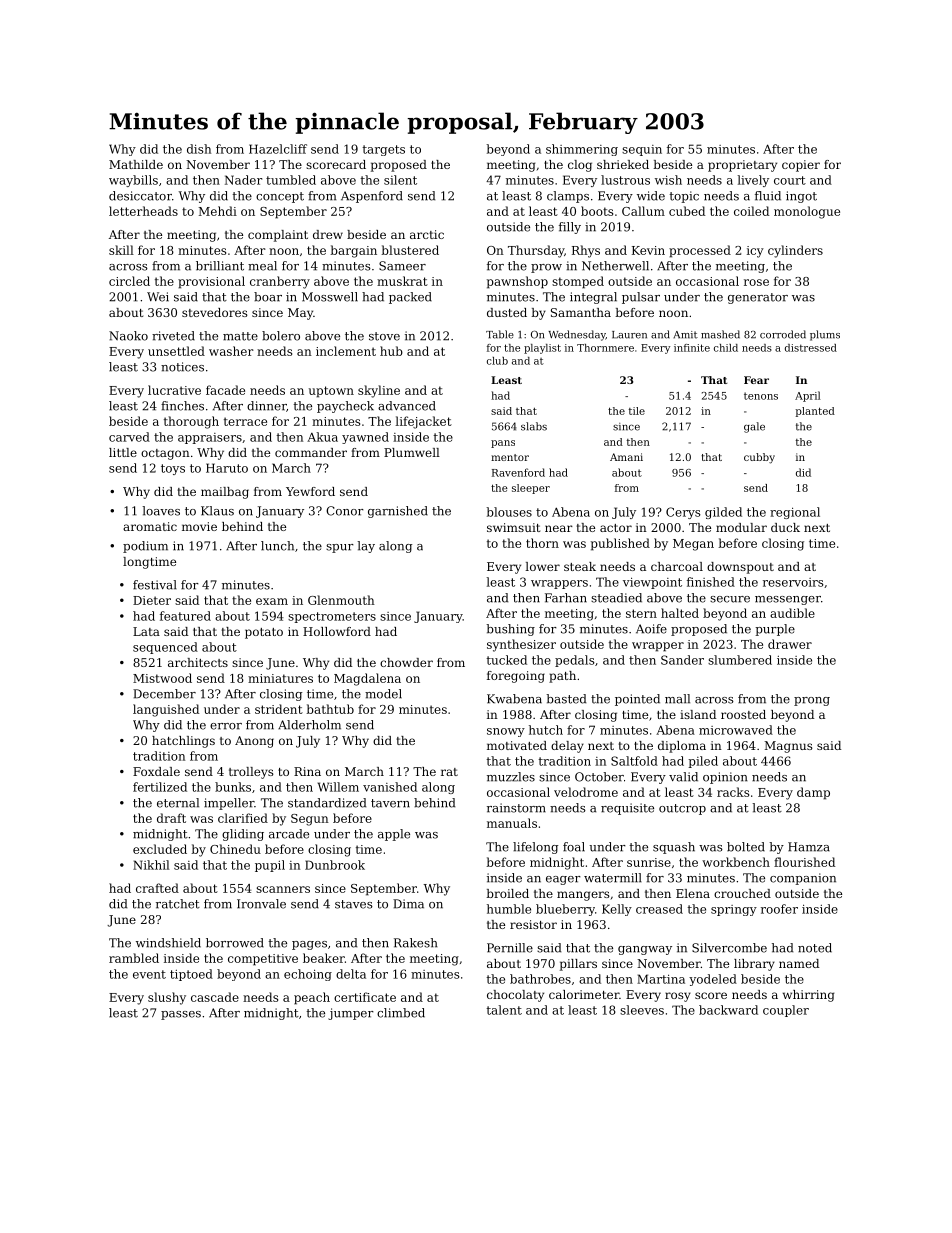  Describe the element at coordinates (521, 645) in the screenshot. I see `synthesizer` at that location.
